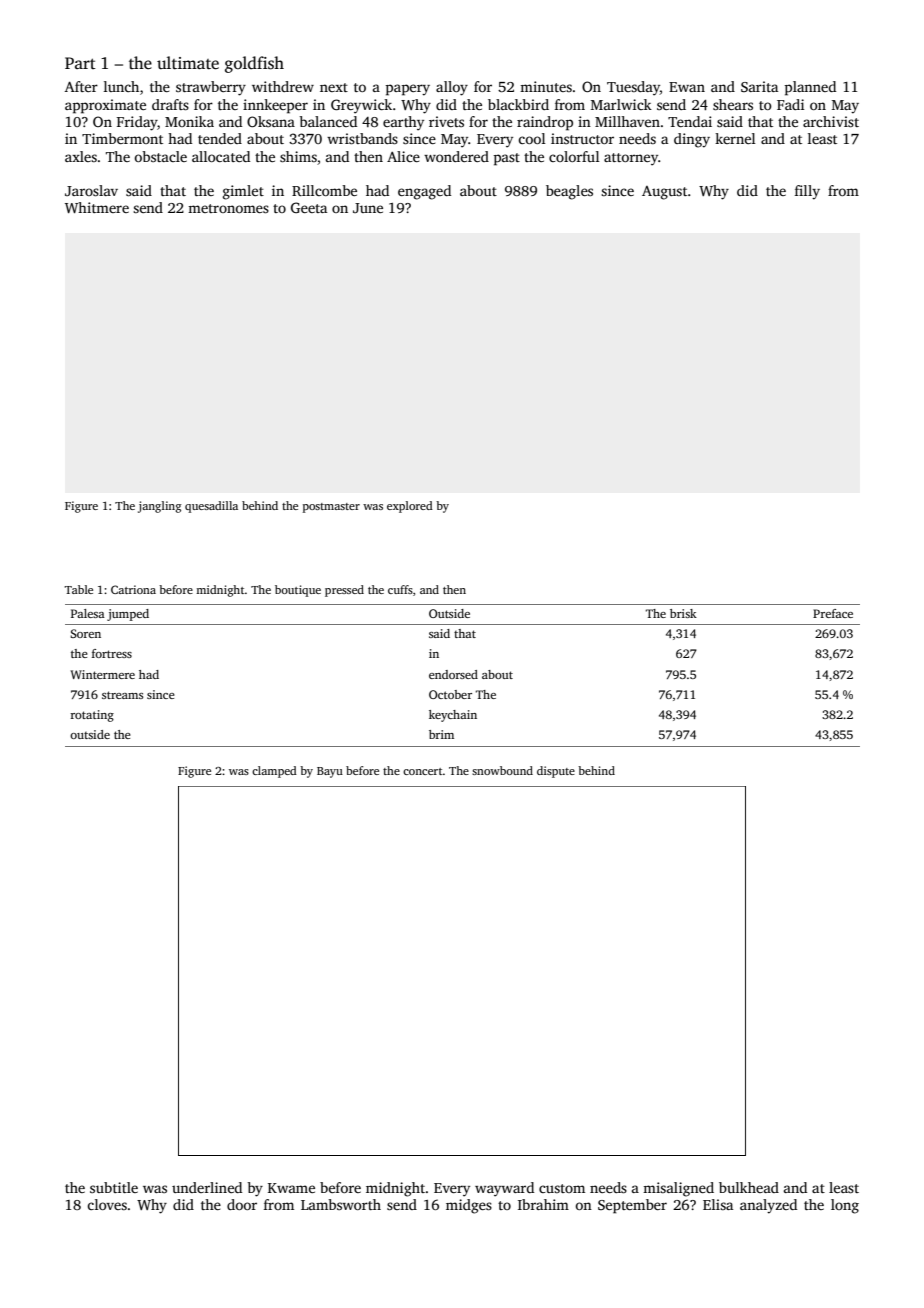 Image resolution: width=924 pixels, height=1308 pixels. What do you see at coordinates (122, 695) in the screenshot?
I see `streams` at bounding box center [122, 695].
